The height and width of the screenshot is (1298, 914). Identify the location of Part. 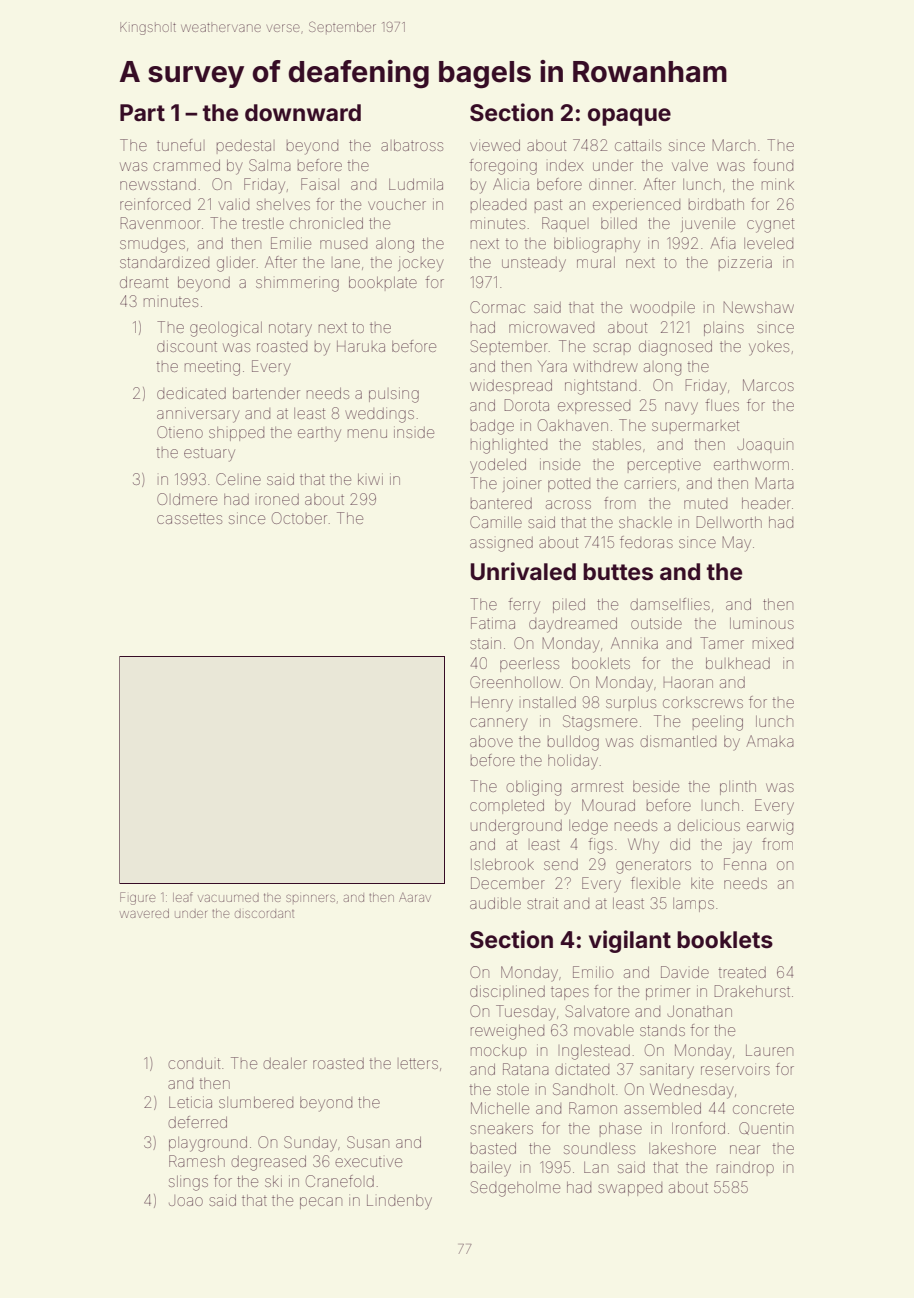
(142, 113).
